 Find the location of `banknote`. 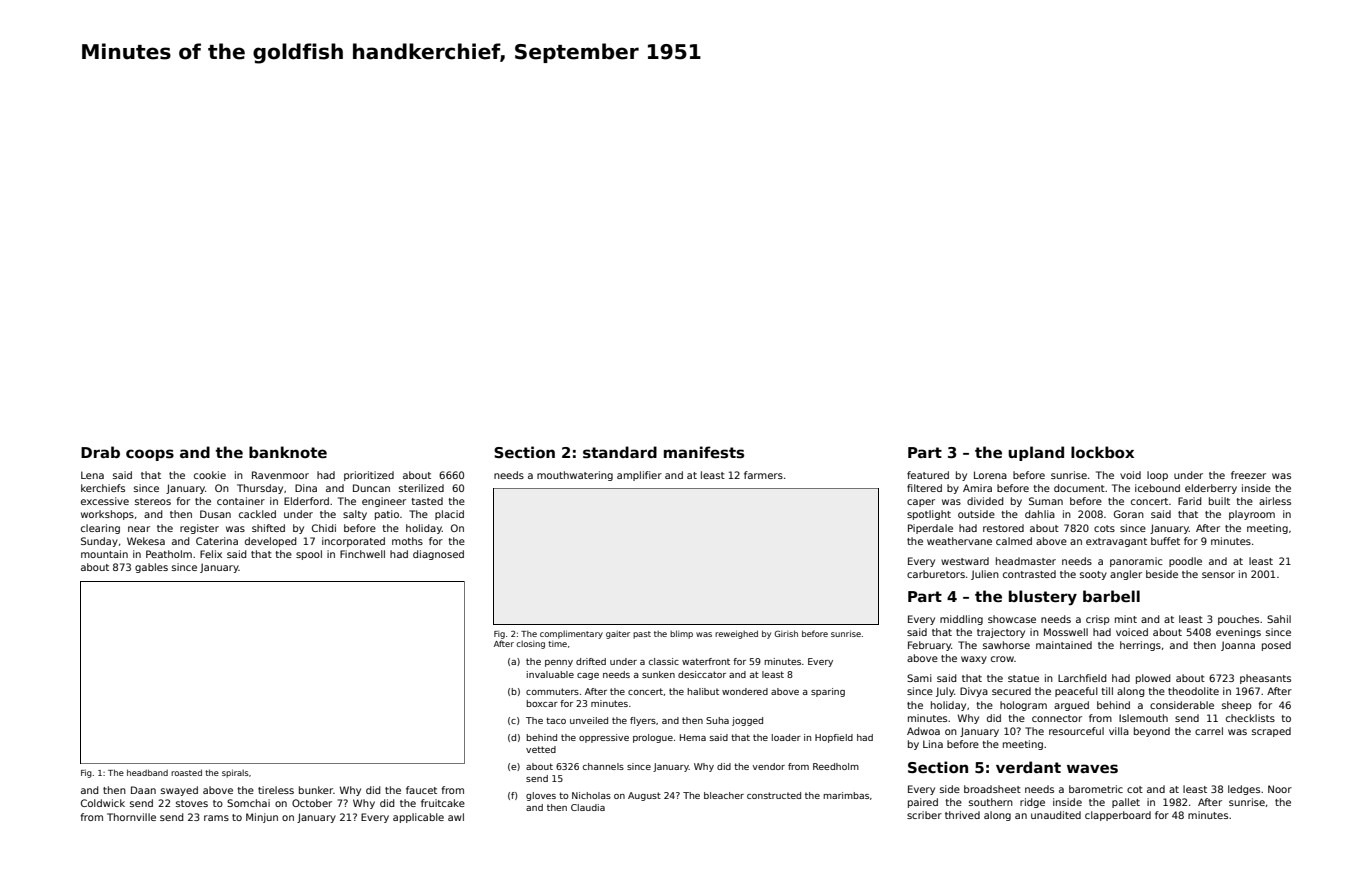

banknote is located at coordinates (288, 452).
